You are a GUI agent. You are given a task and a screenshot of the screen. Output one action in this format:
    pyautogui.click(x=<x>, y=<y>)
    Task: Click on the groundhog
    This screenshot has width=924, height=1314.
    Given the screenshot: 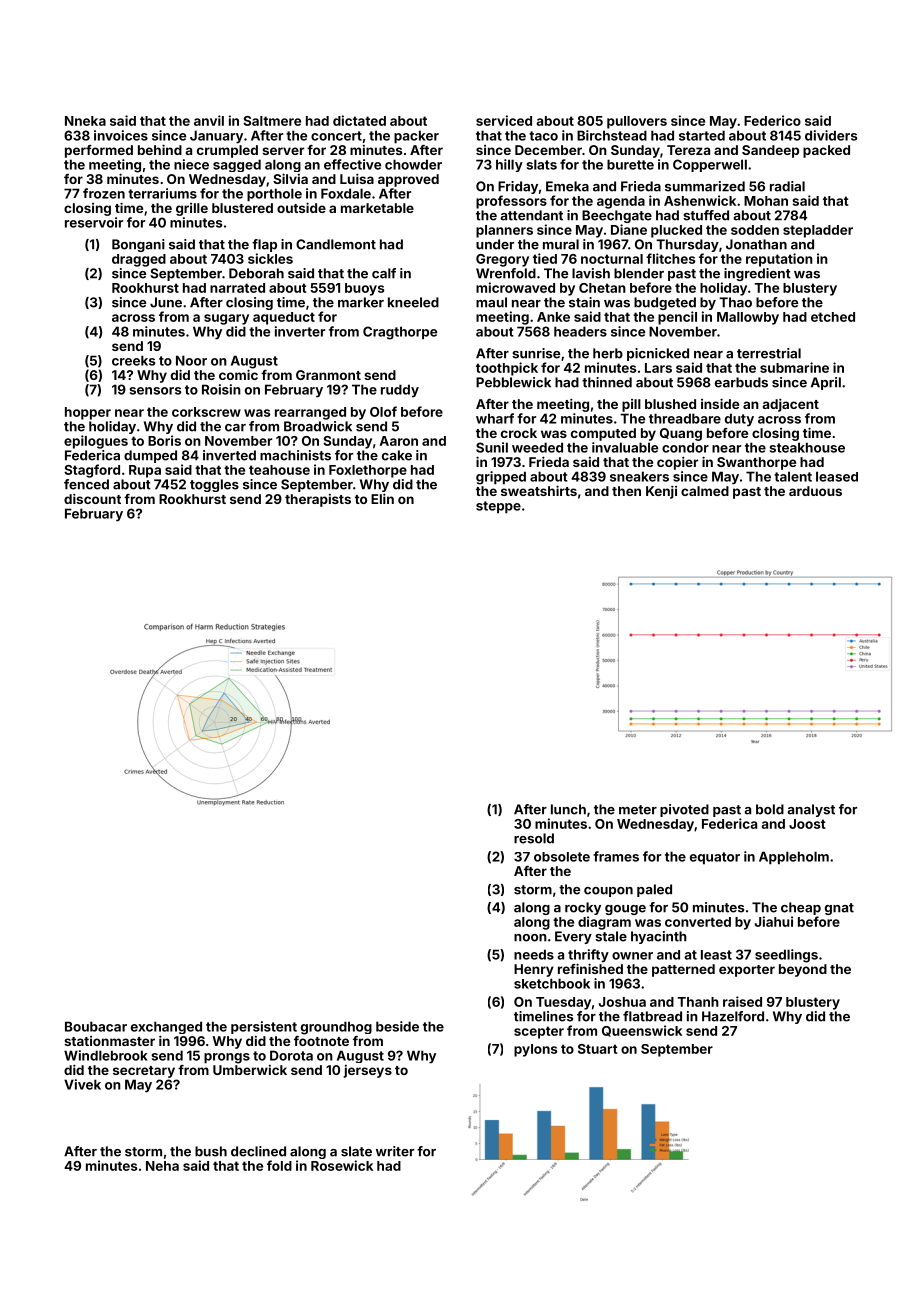 What is the action you would take?
    pyautogui.click(x=336, y=1028)
